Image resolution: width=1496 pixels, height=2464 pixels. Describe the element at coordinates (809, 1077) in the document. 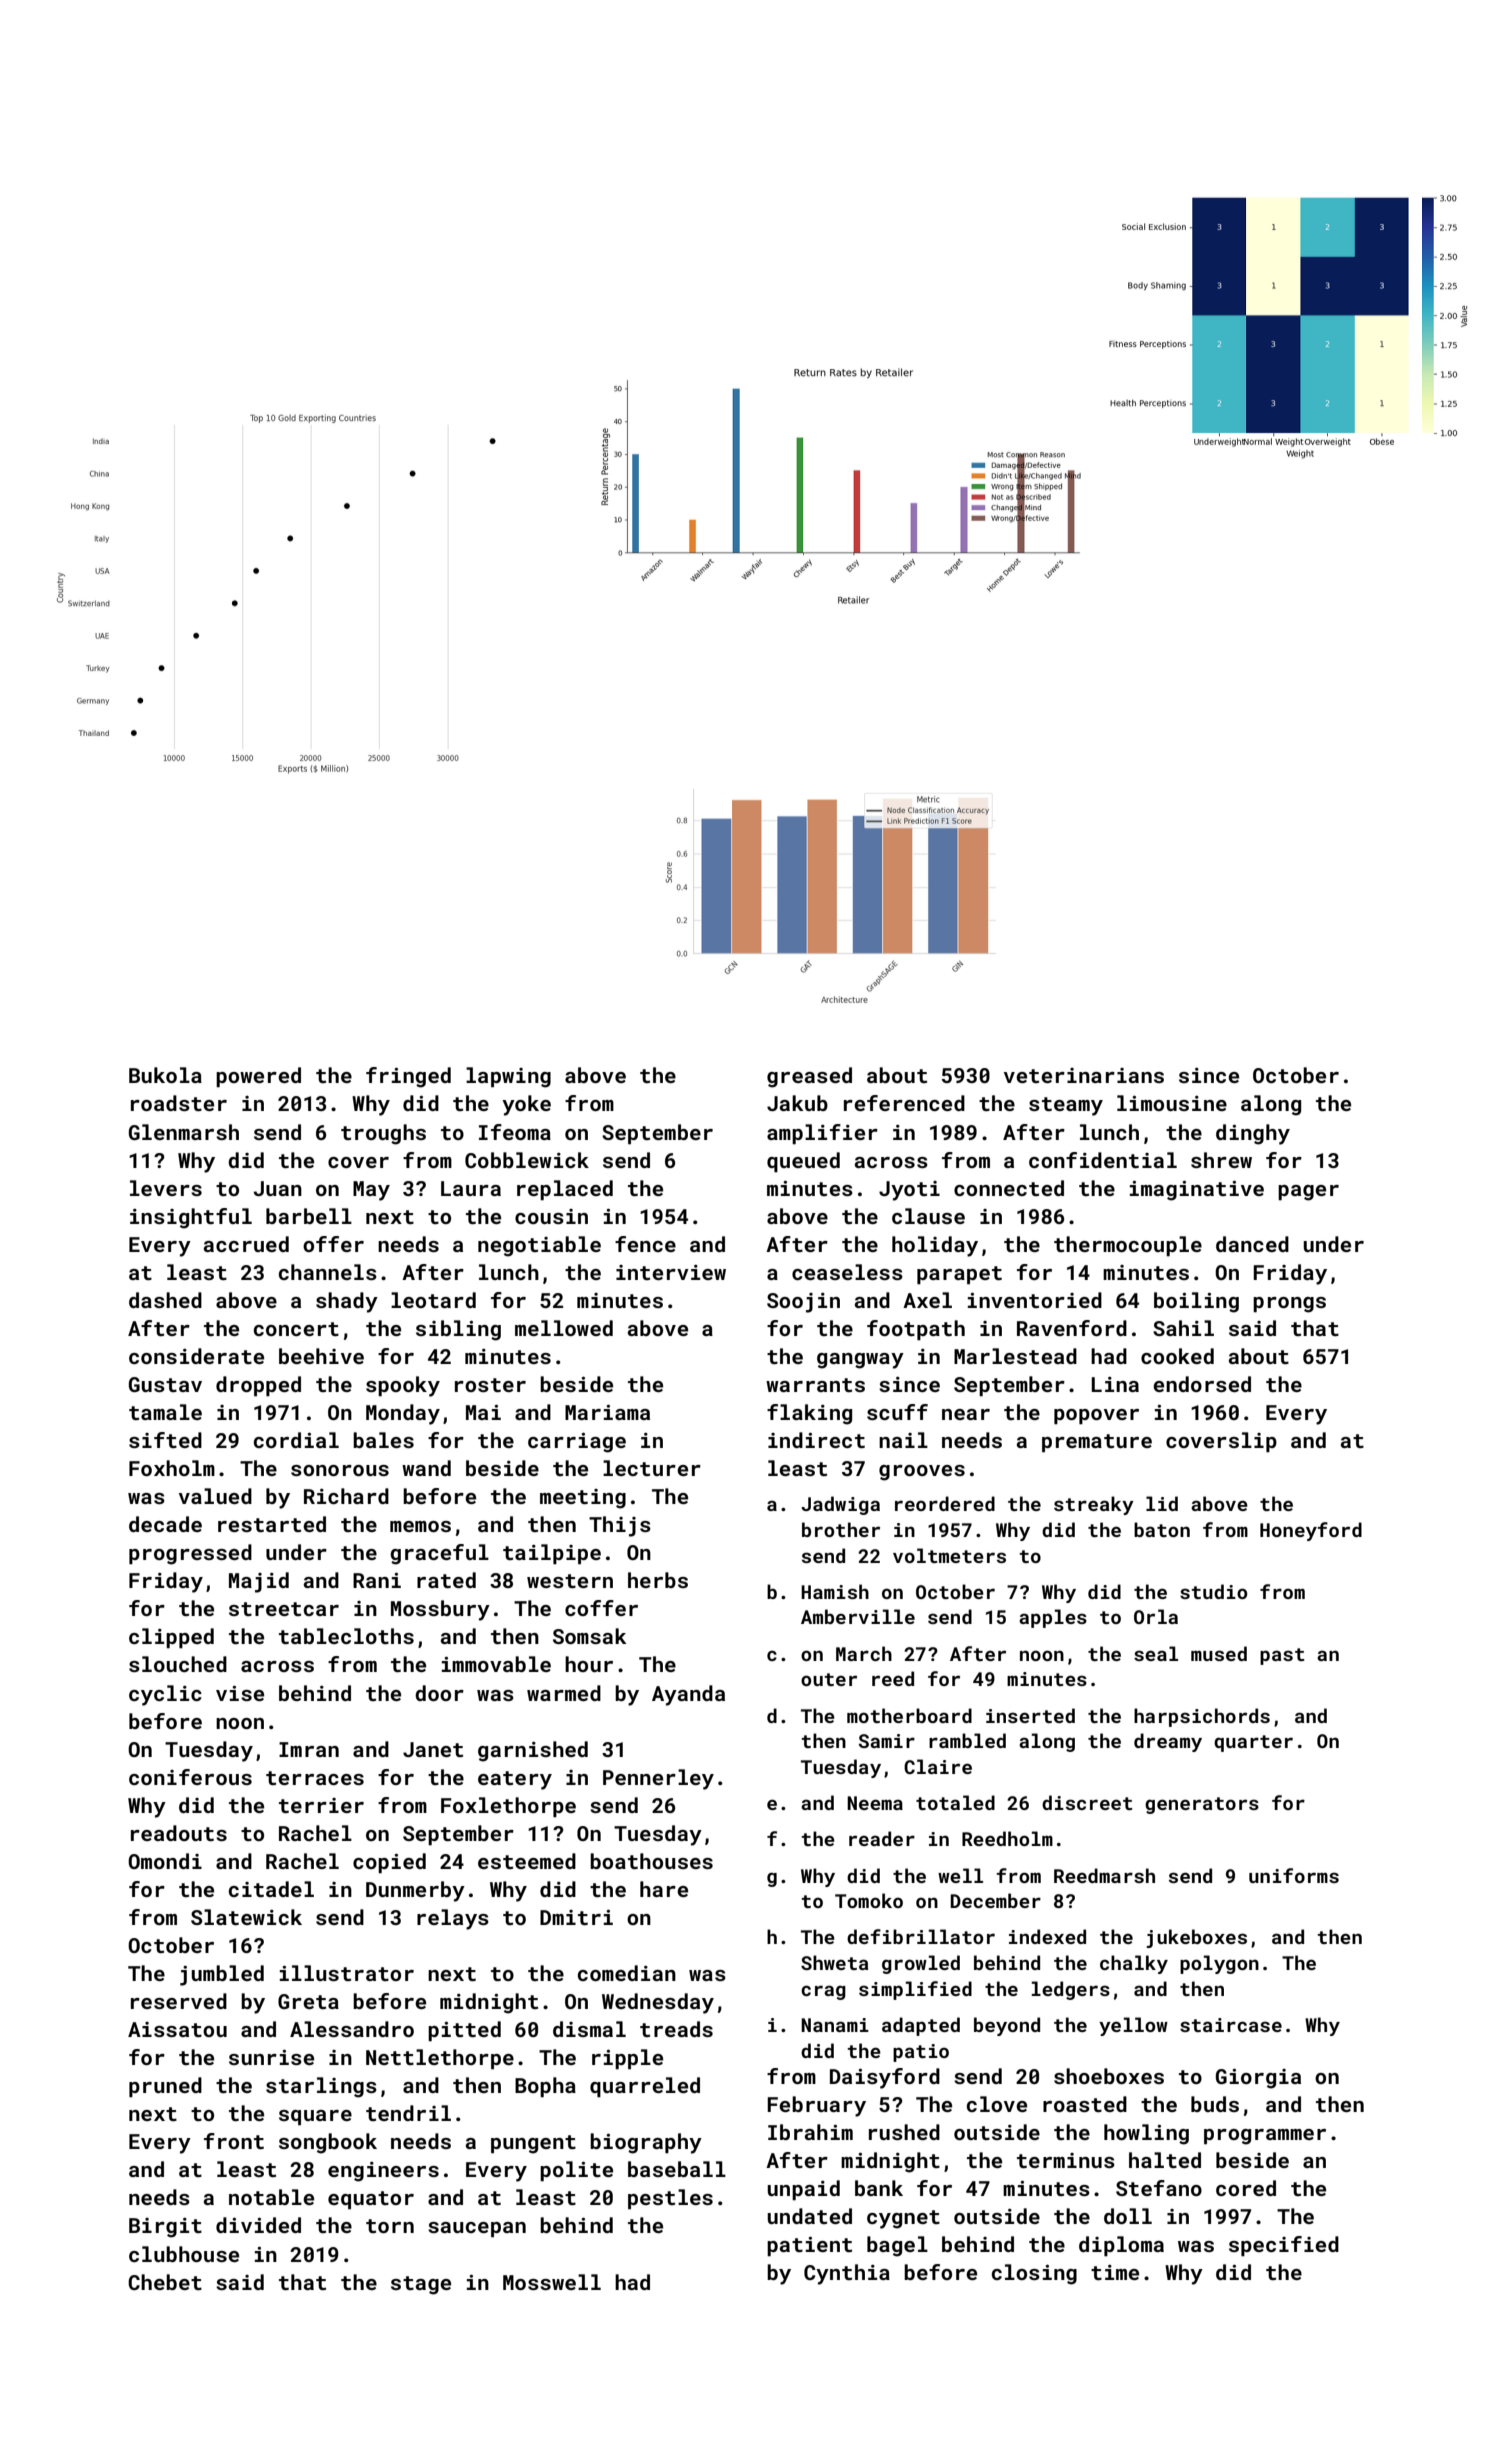

I see `greased` at that location.
